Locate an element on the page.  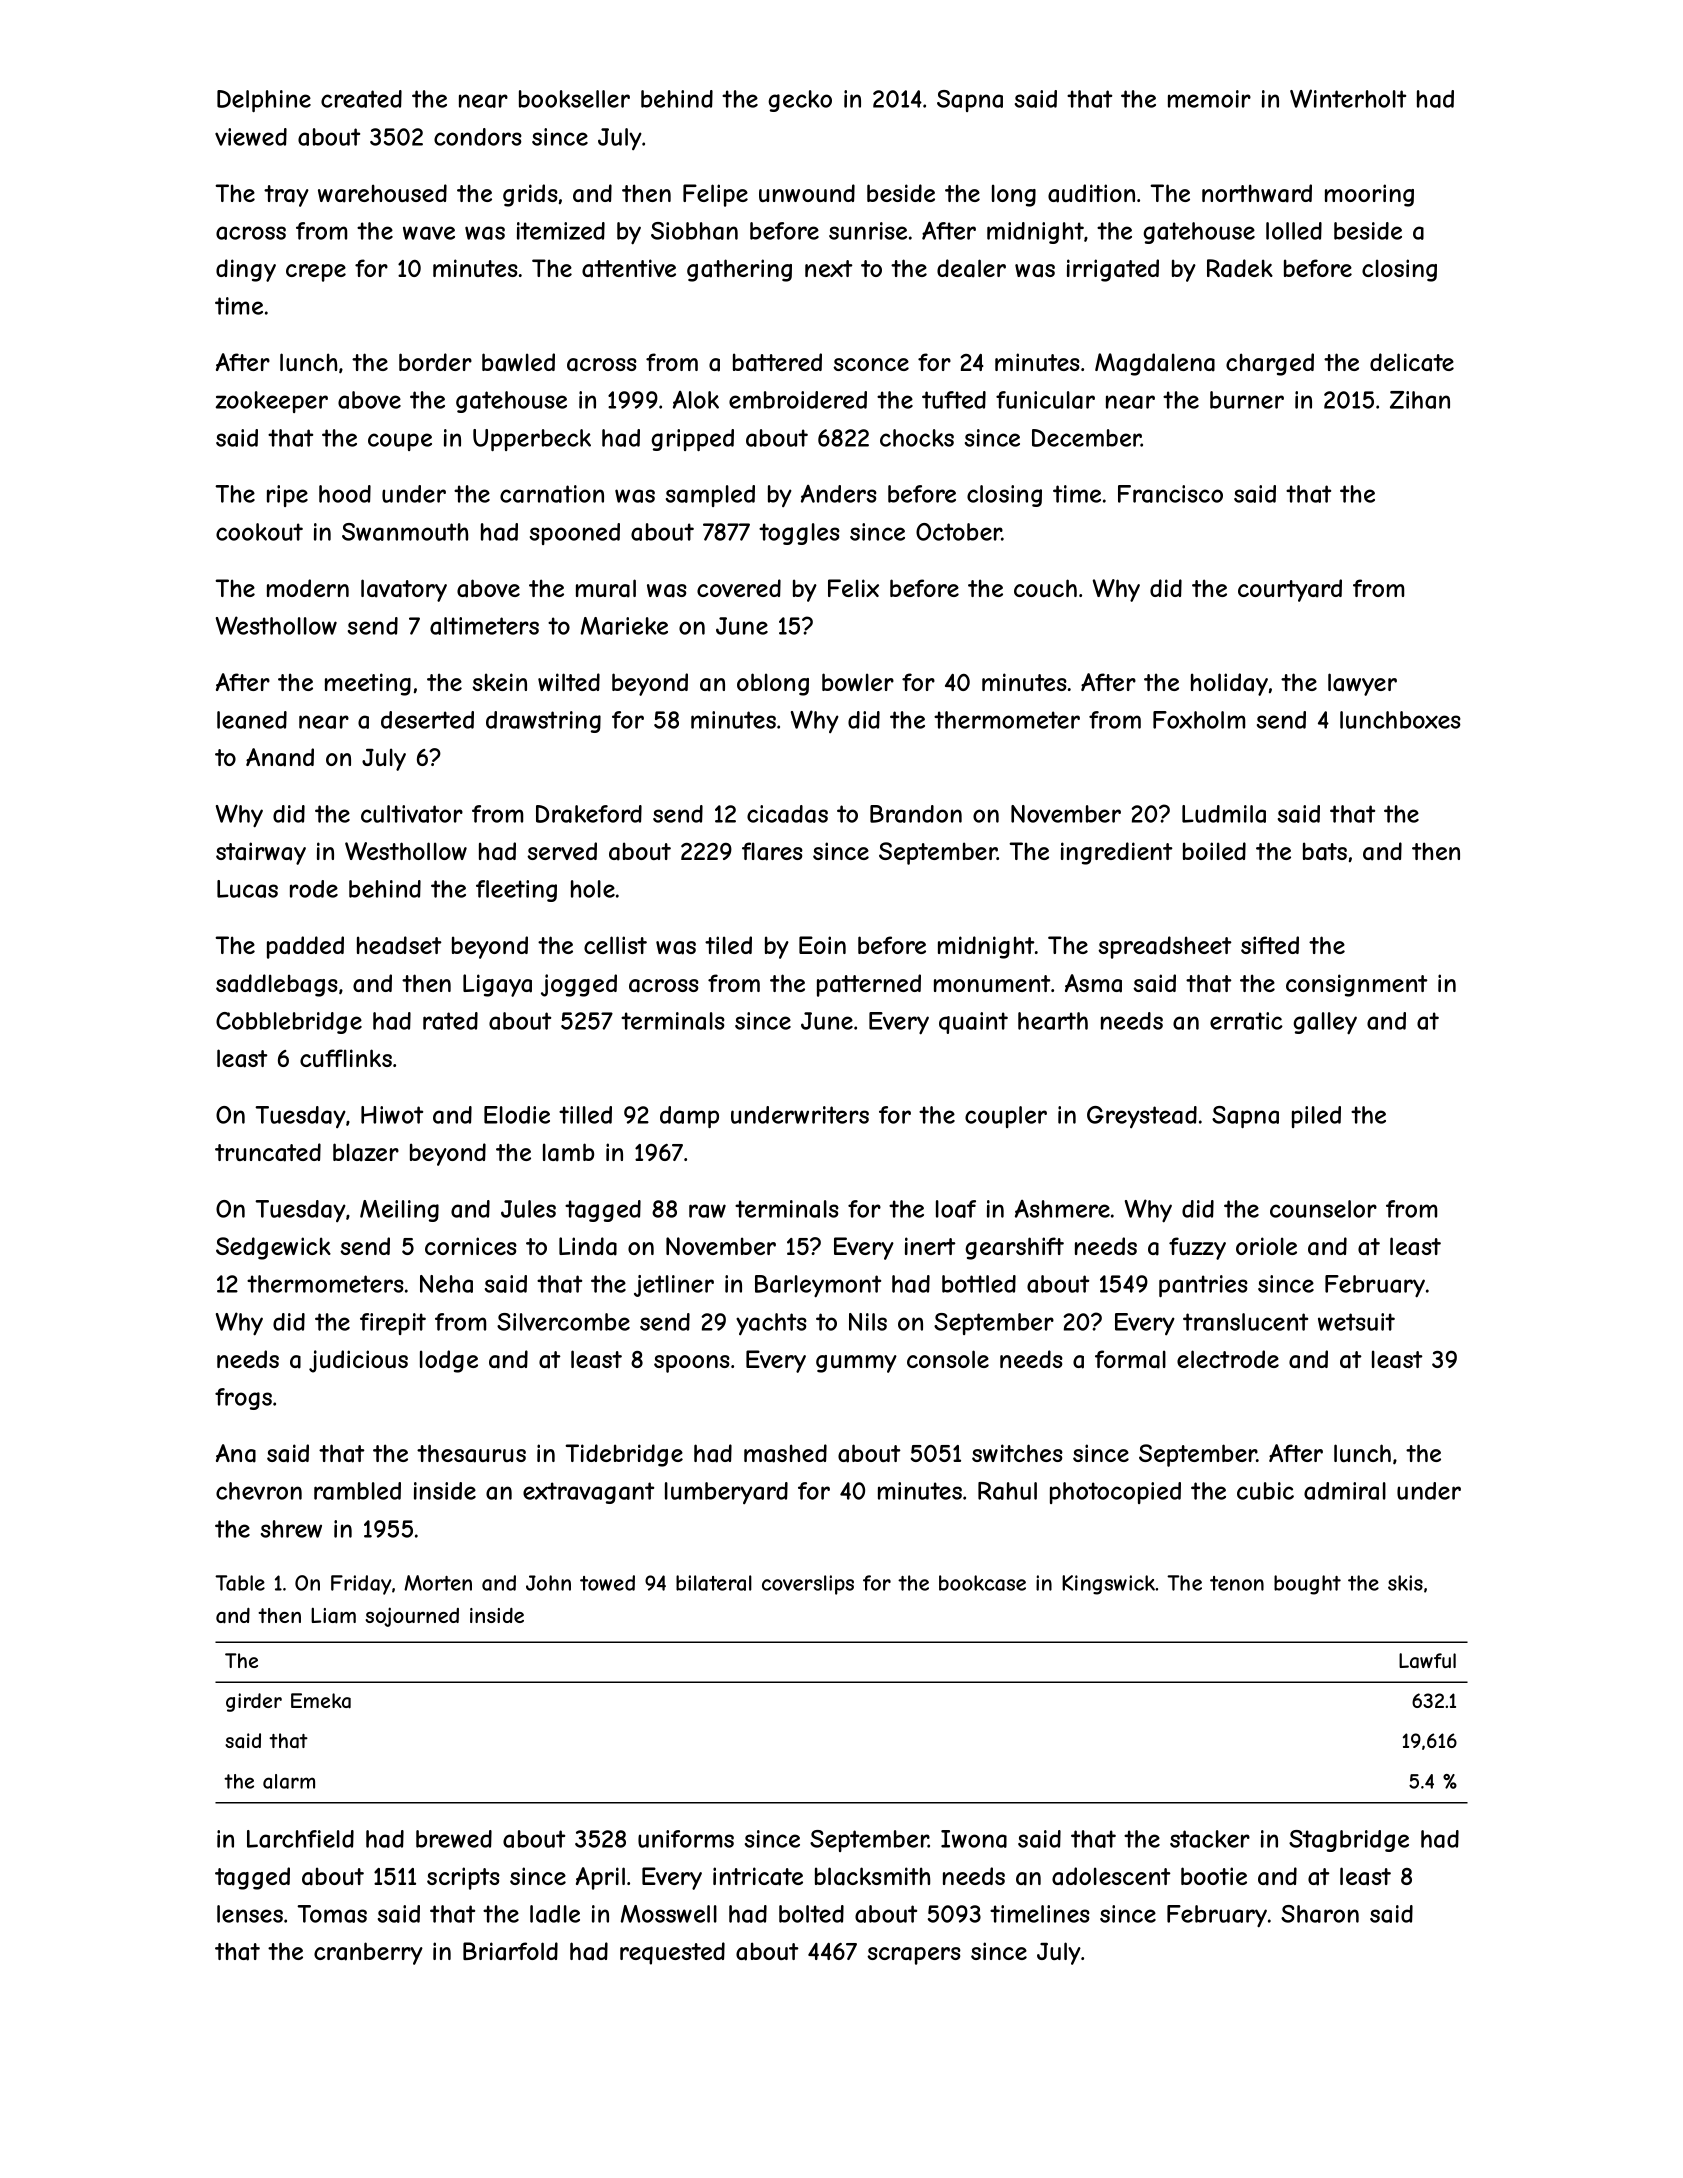
tray is located at coordinates (286, 196).
